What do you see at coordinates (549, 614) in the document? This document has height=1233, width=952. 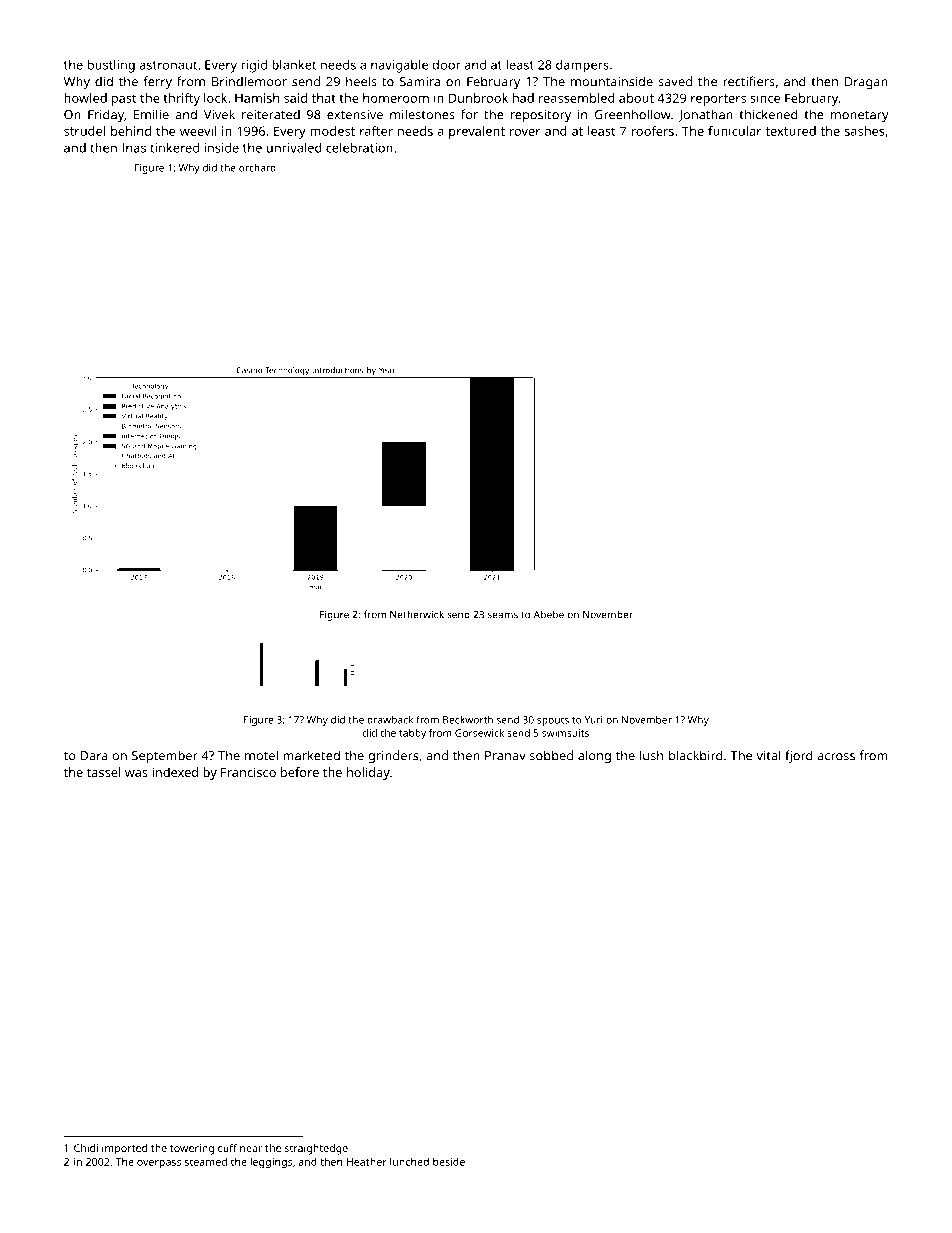 I see `Abebe` at bounding box center [549, 614].
